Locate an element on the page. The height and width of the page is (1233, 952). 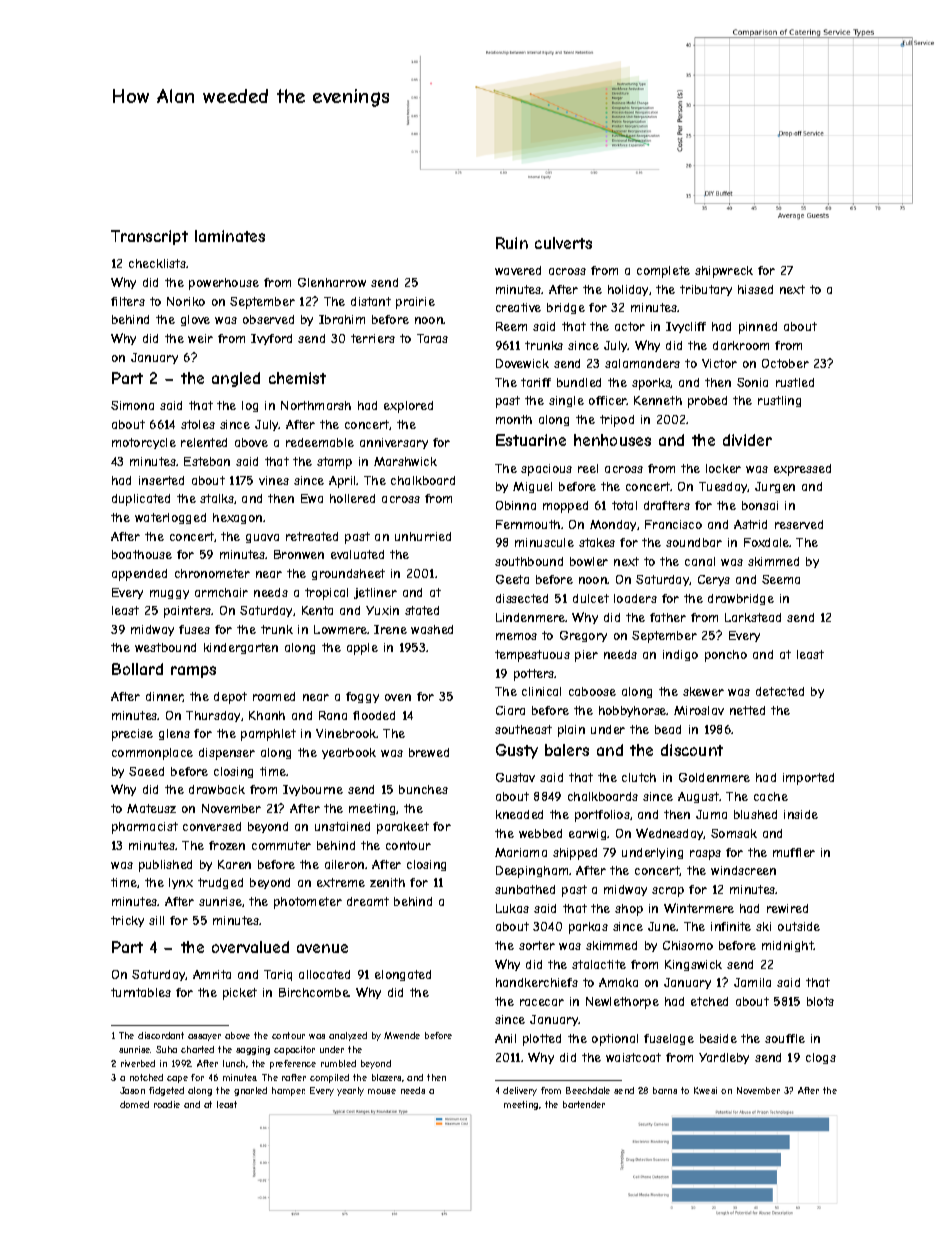
stamp is located at coordinates (334, 463).
